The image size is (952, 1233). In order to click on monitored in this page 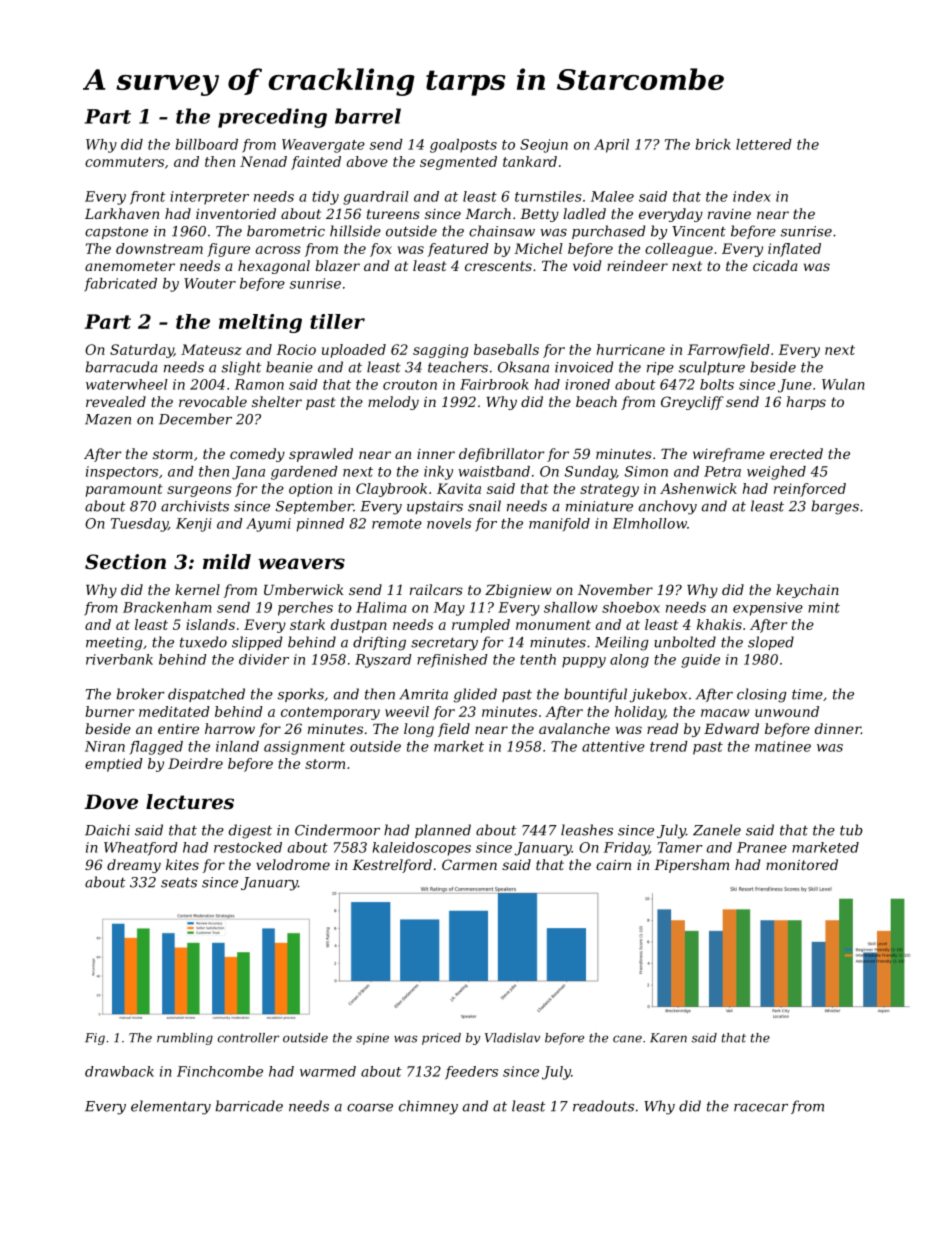, I will do `click(802, 864)`.
